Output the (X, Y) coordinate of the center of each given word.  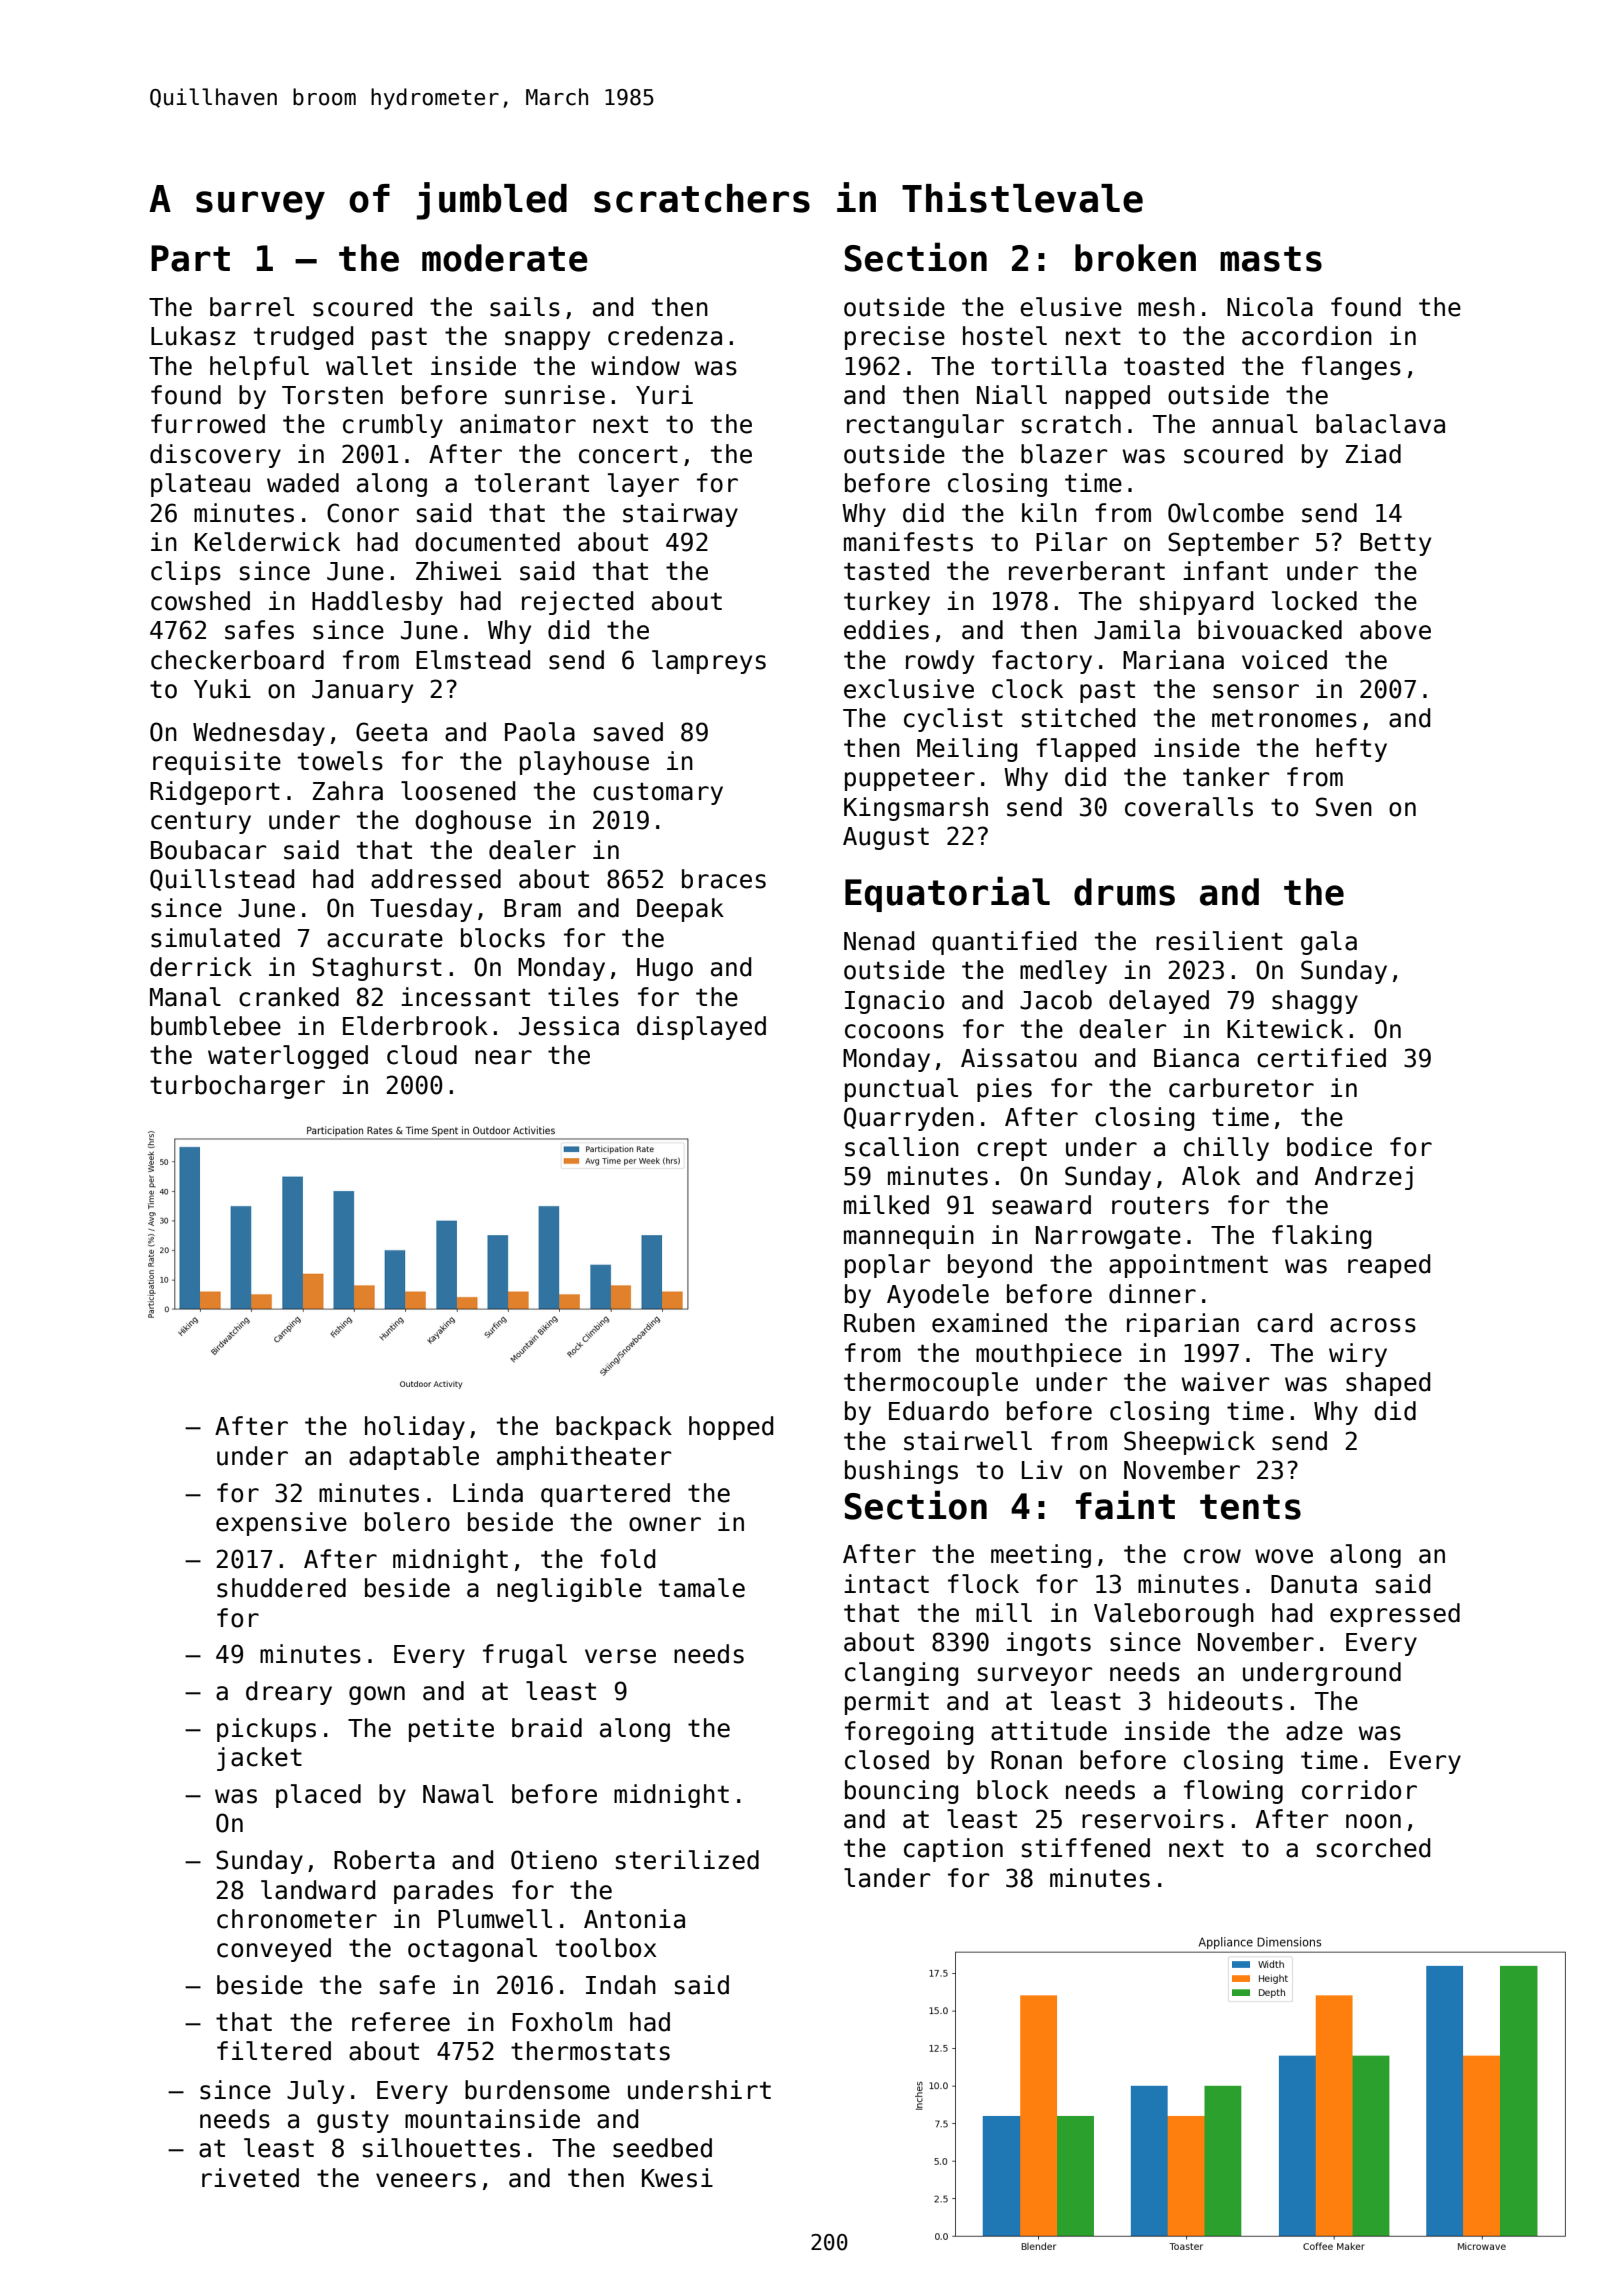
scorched (1373, 1848)
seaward (1041, 1205)
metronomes (1284, 718)
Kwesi (677, 2178)
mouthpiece (1049, 1355)
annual (1255, 424)
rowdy (940, 662)
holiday (415, 1428)
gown (377, 1695)
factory (1042, 662)
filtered (274, 2051)
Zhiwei (458, 571)
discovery (215, 456)
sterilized (687, 1860)
